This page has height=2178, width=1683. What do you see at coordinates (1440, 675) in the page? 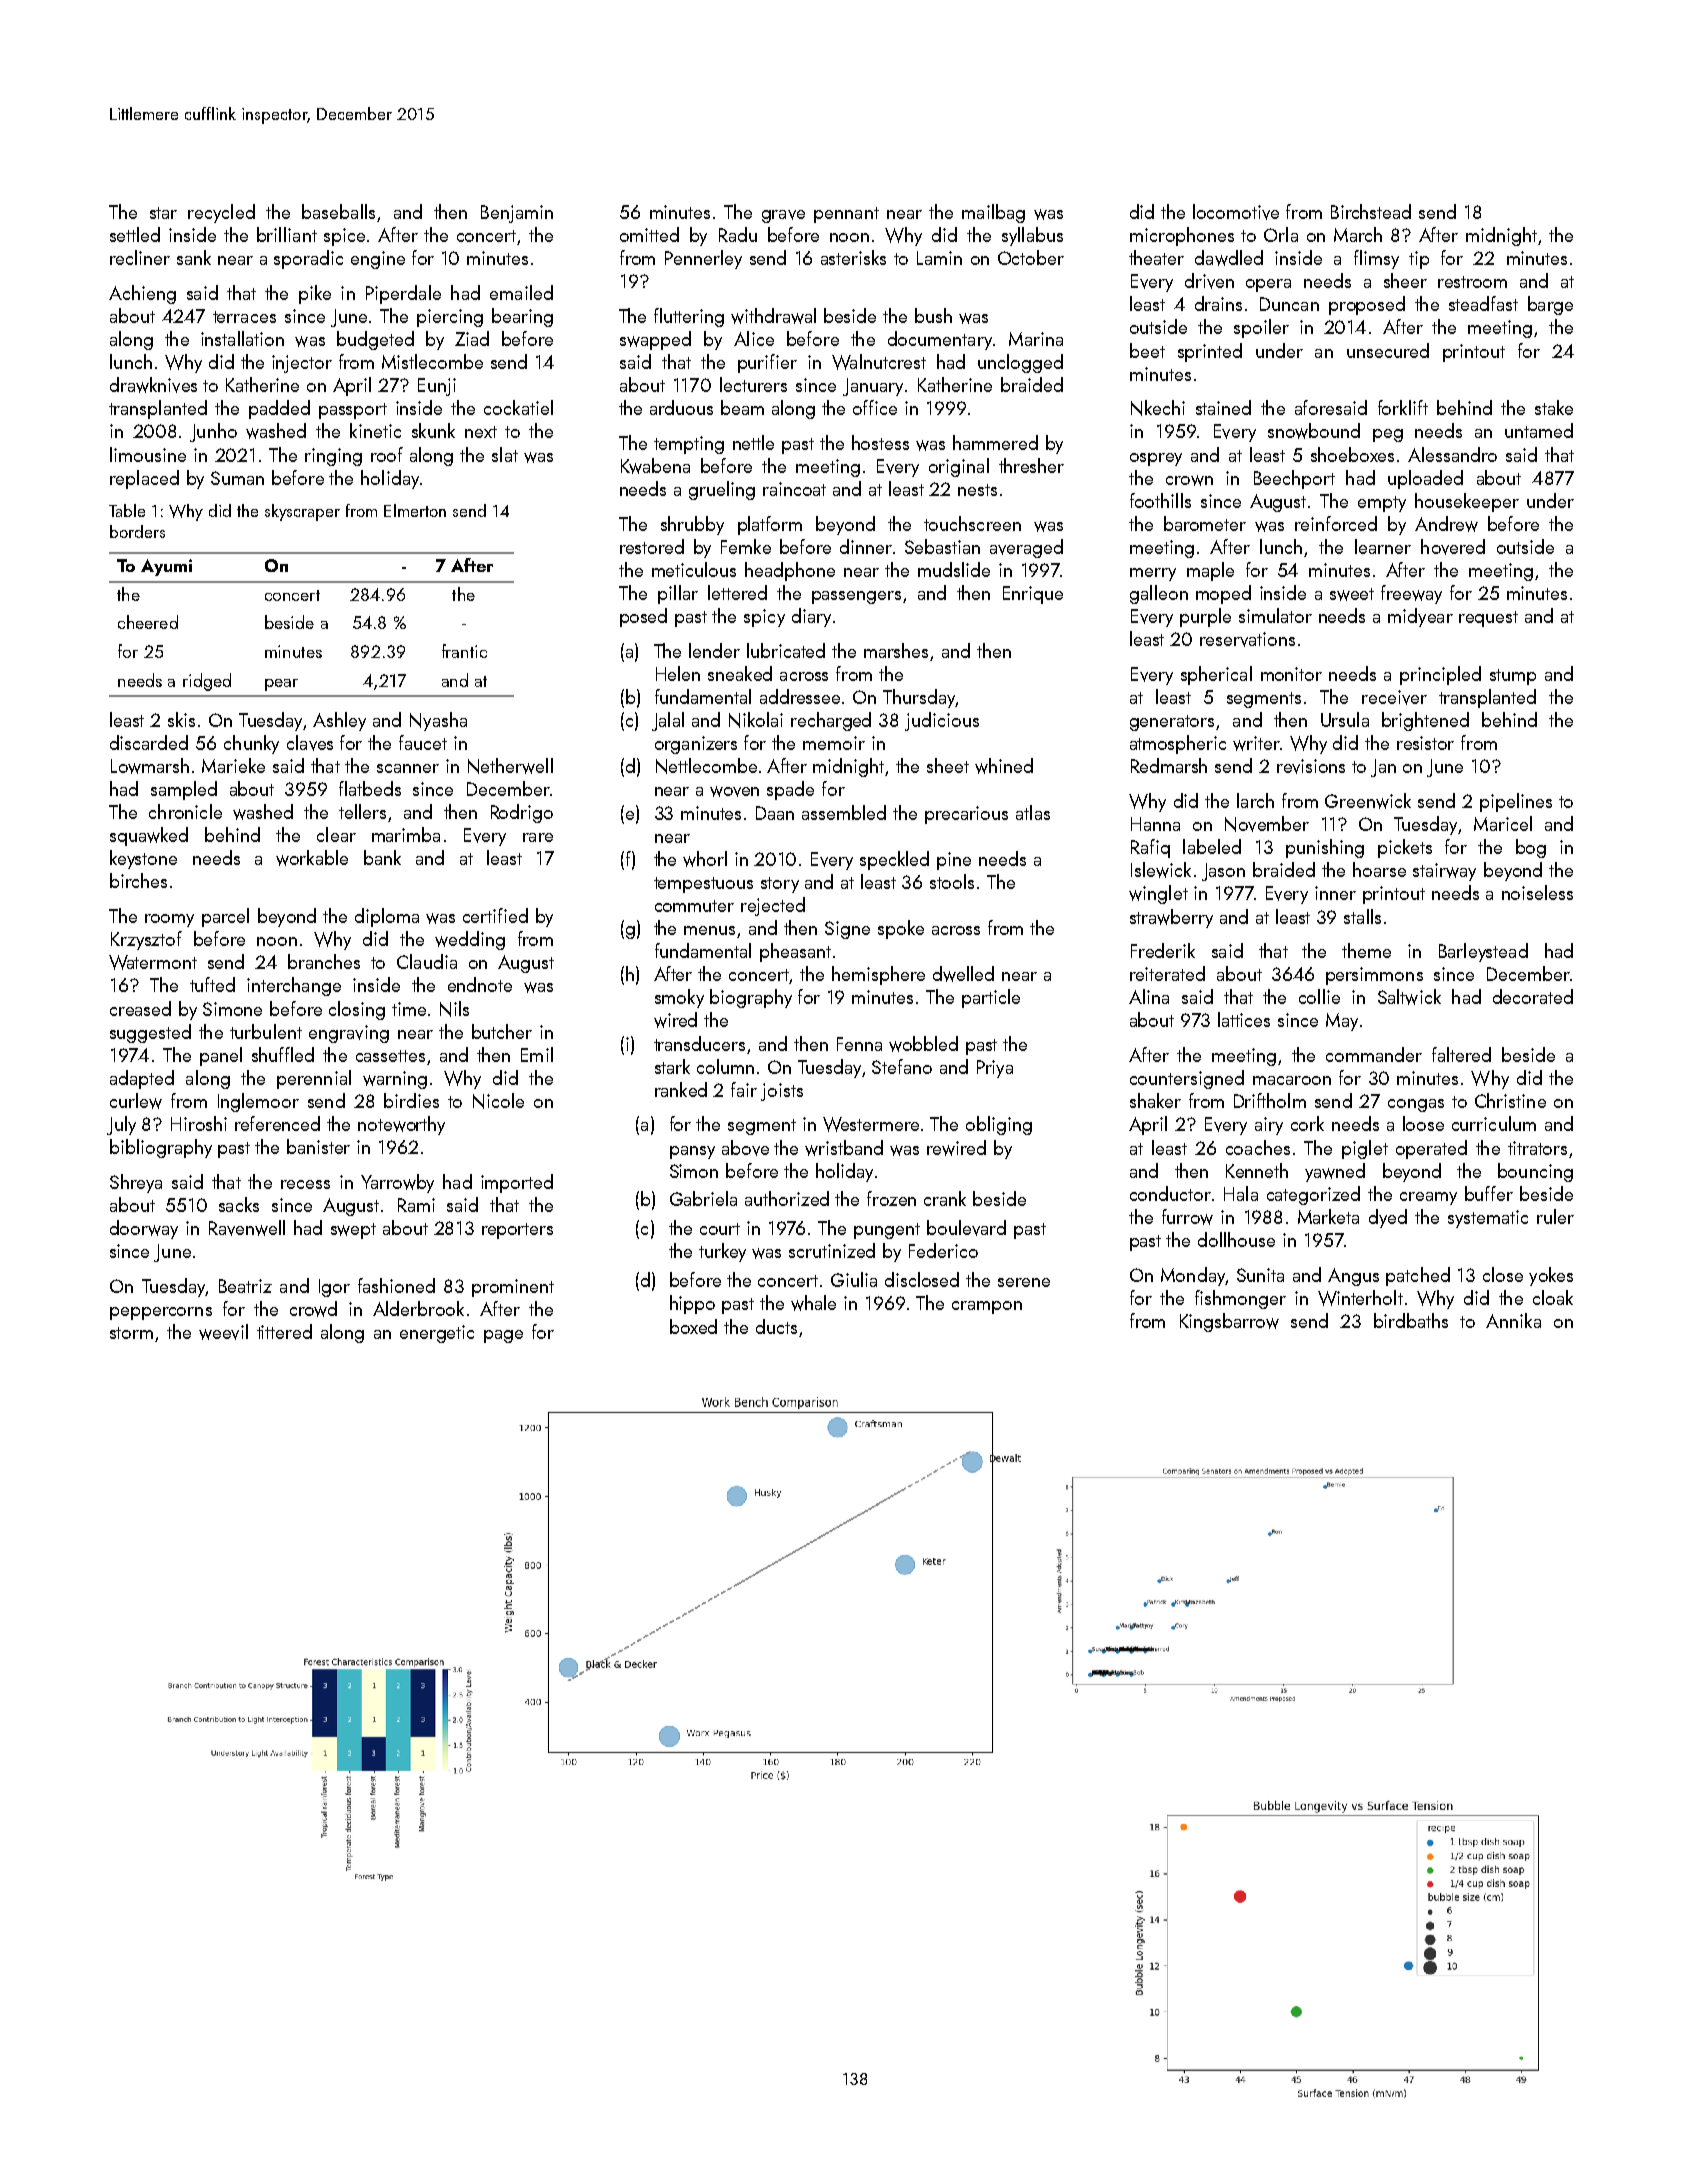
I see `principled` at bounding box center [1440, 675].
